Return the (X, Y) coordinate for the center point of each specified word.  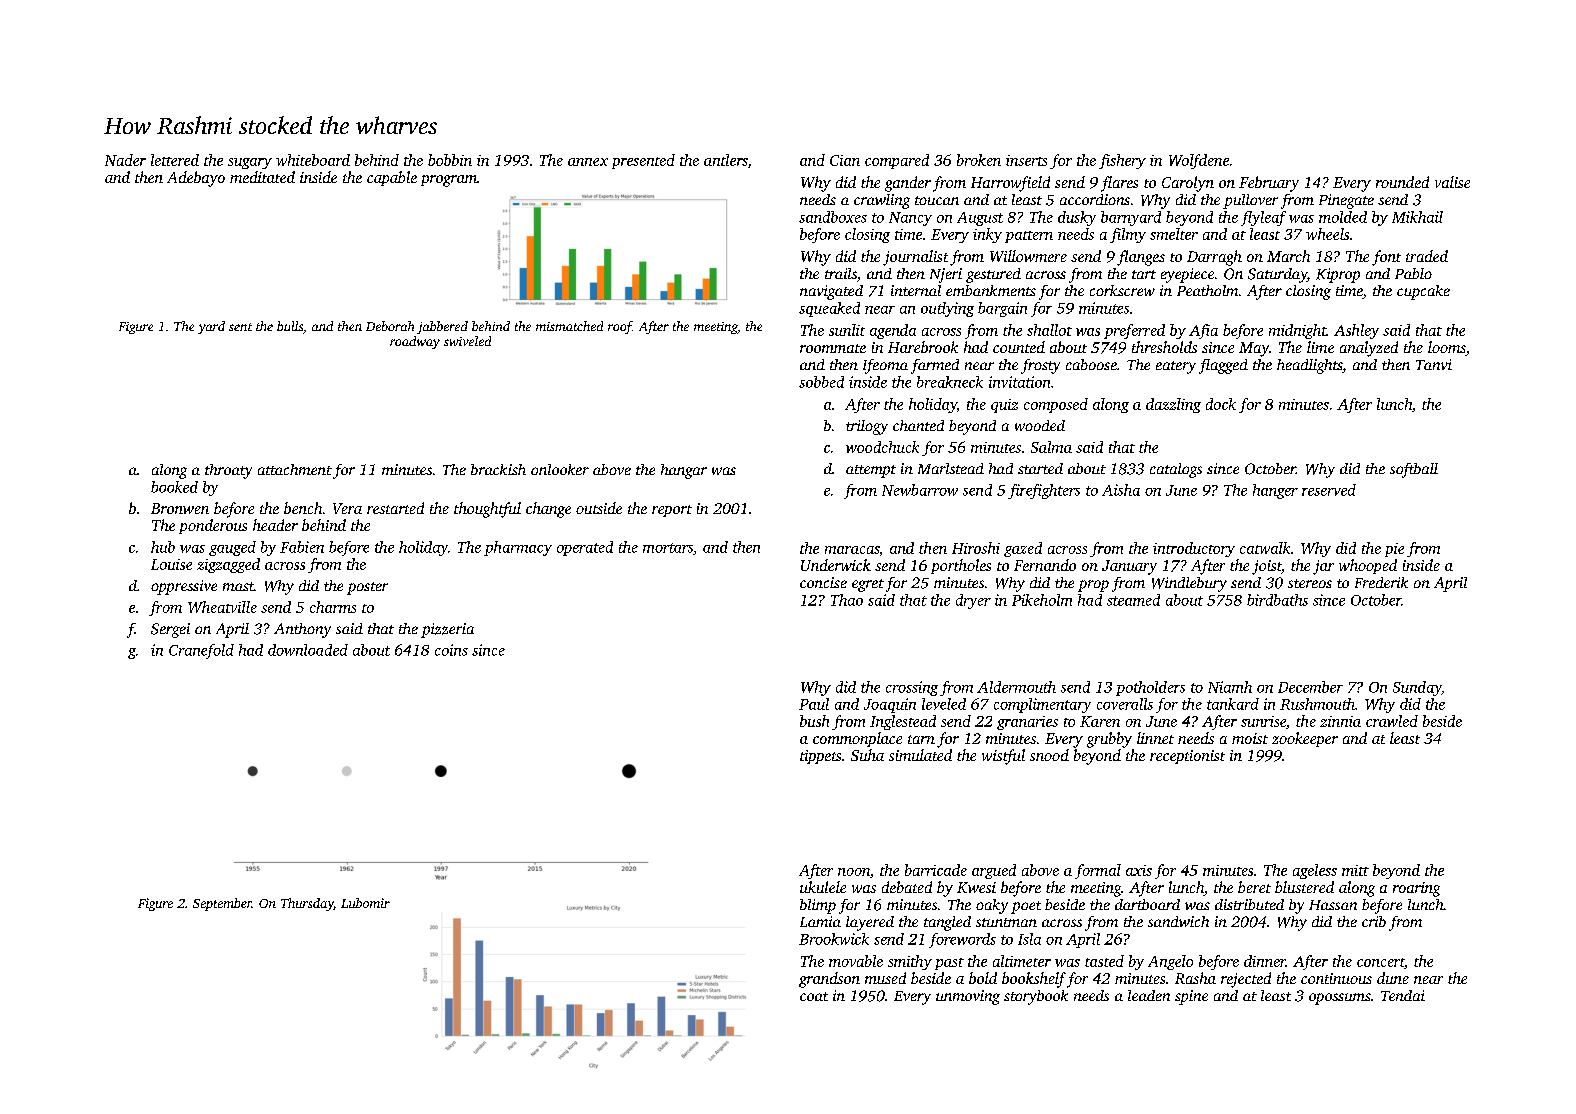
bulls (290, 326)
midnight (1297, 331)
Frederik (1381, 582)
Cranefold (201, 651)
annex (588, 162)
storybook (1036, 997)
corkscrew (1122, 290)
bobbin (450, 160)
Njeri (946, 275)
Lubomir (365, 903)
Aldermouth (1016, 687)
